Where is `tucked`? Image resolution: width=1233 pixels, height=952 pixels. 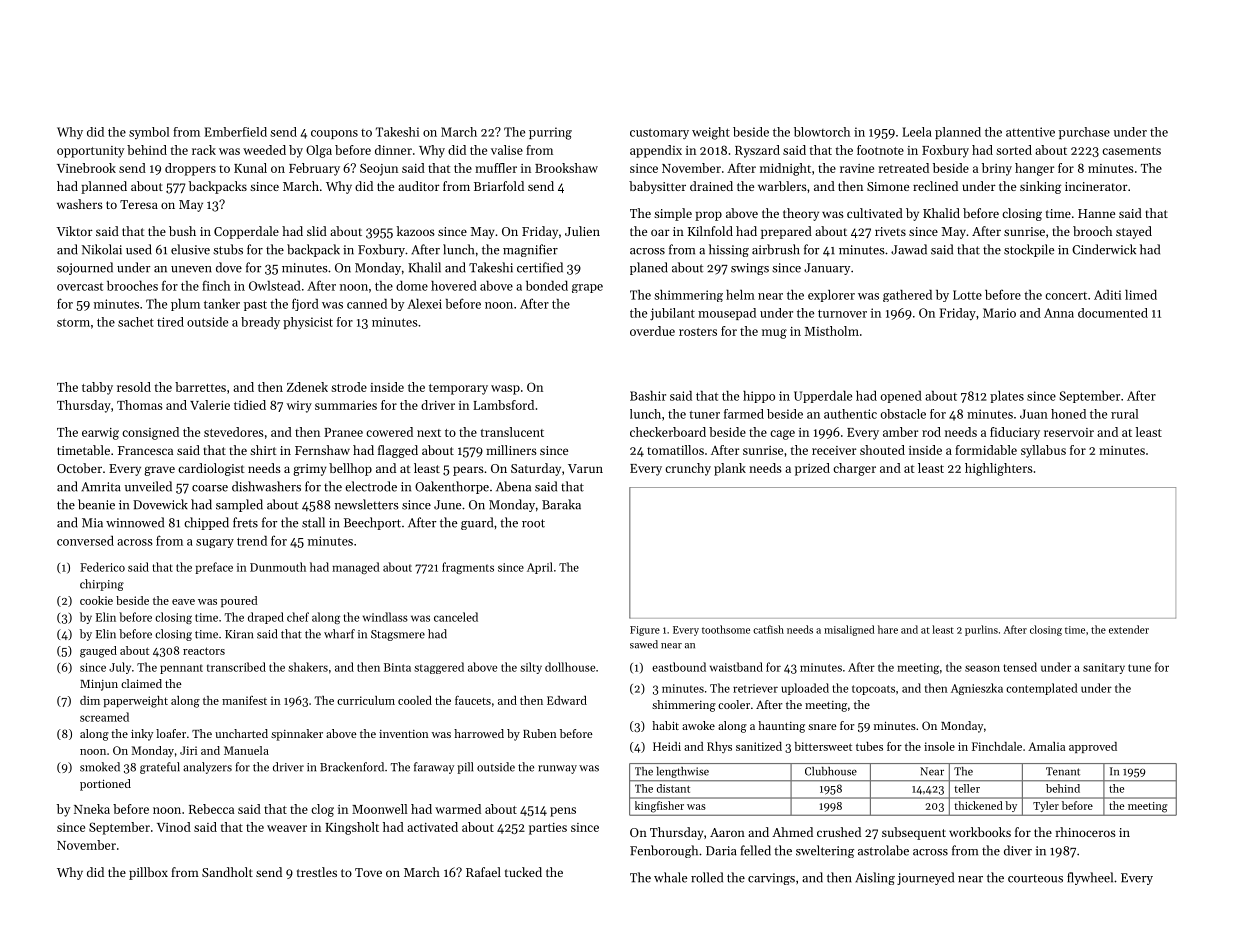 tucked is located at coordinates (523, 872).
